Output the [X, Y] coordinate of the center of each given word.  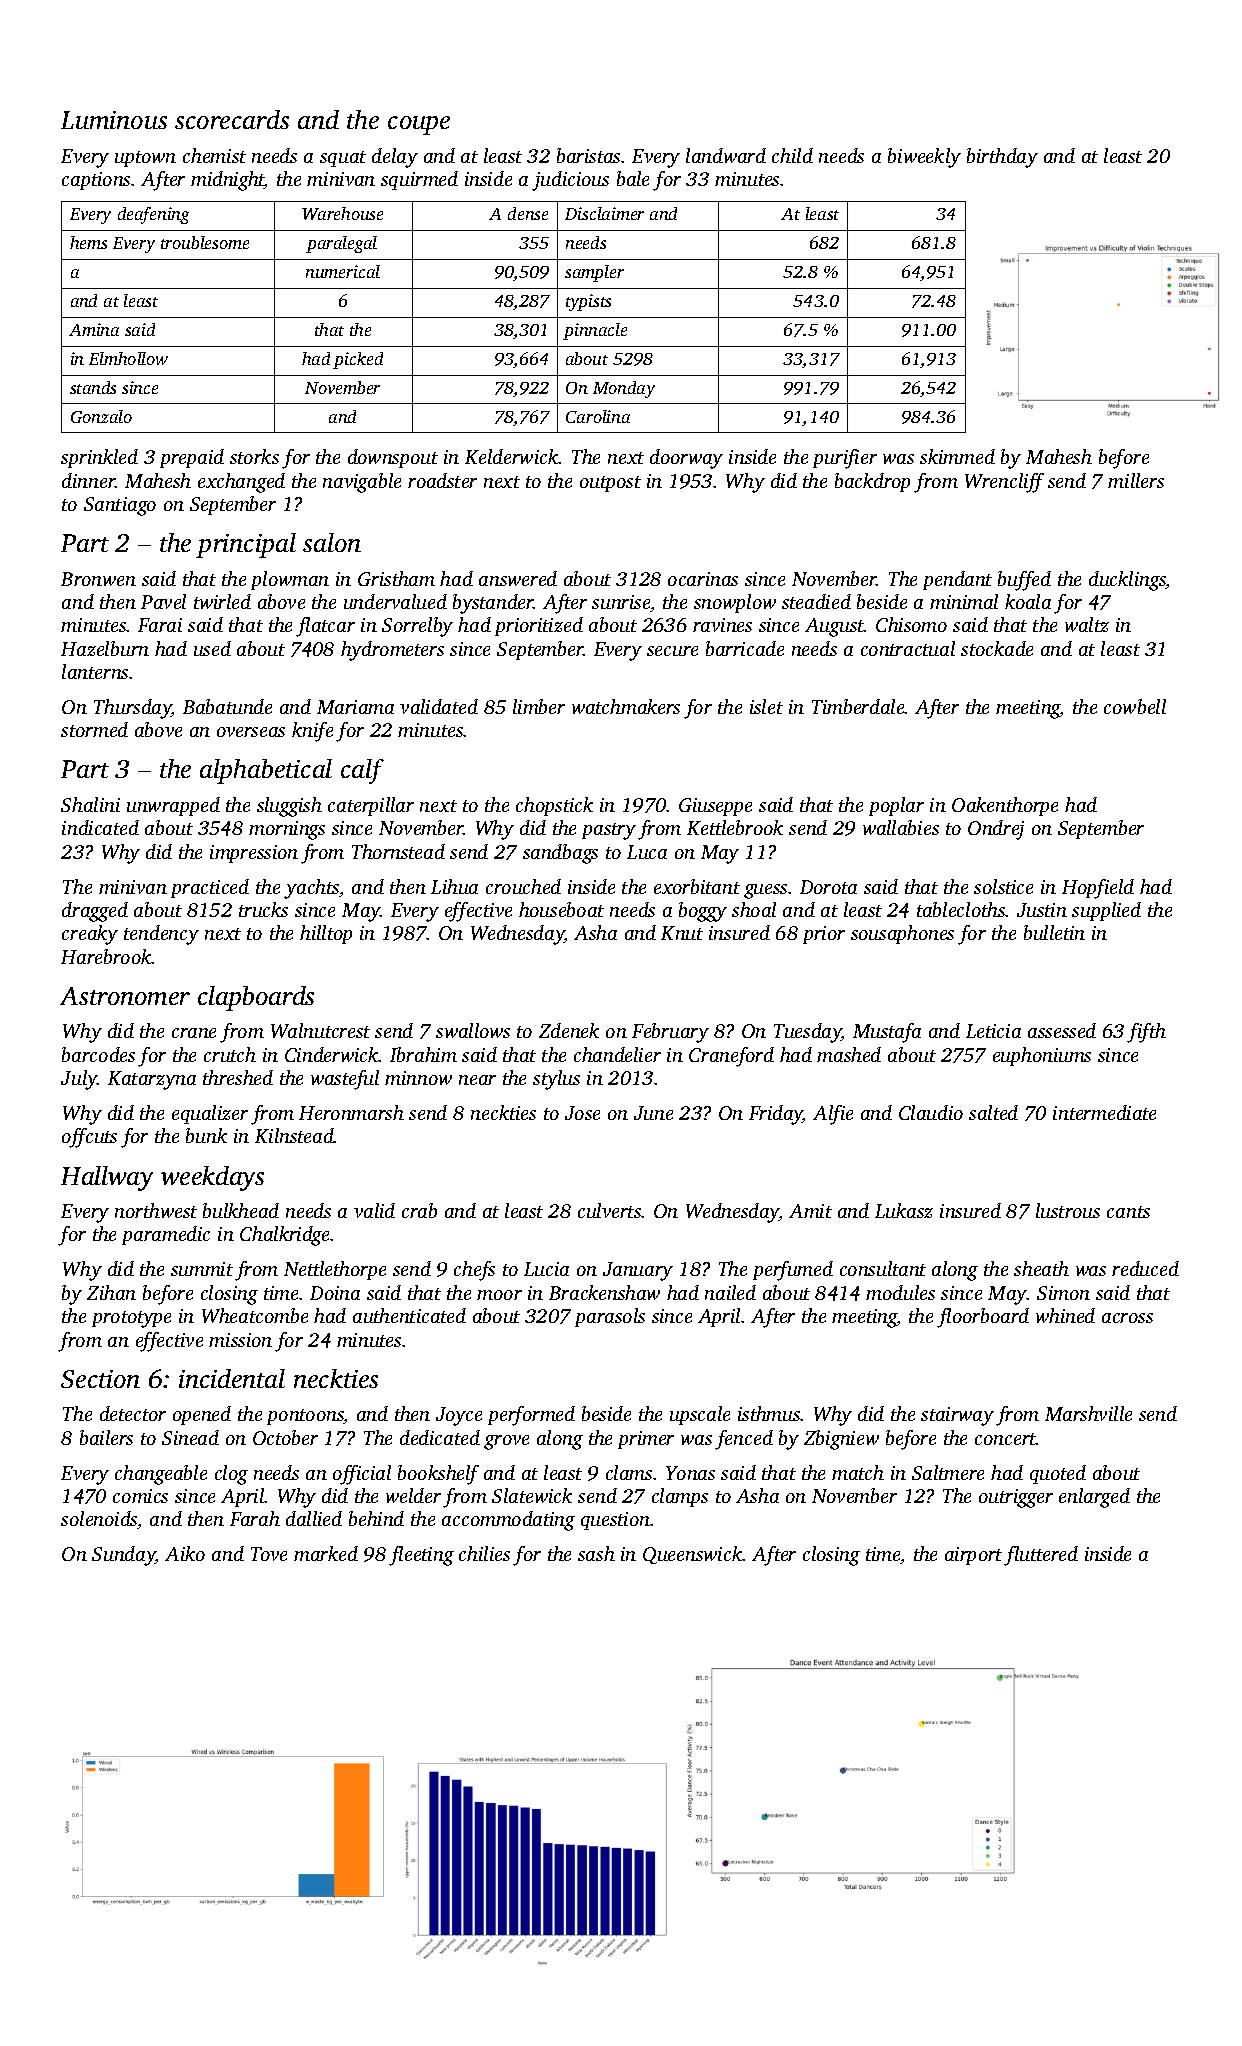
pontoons [305, 1417]
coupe [419, 125]
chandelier [617, 1054]
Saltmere [948, 1472]
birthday [1002, 158]
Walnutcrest [320, 1030]
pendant [957, 580]
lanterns [95, 671]
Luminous [114, 120]
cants [1128, 1212]
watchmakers [626, 706]
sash [596, 1553]
